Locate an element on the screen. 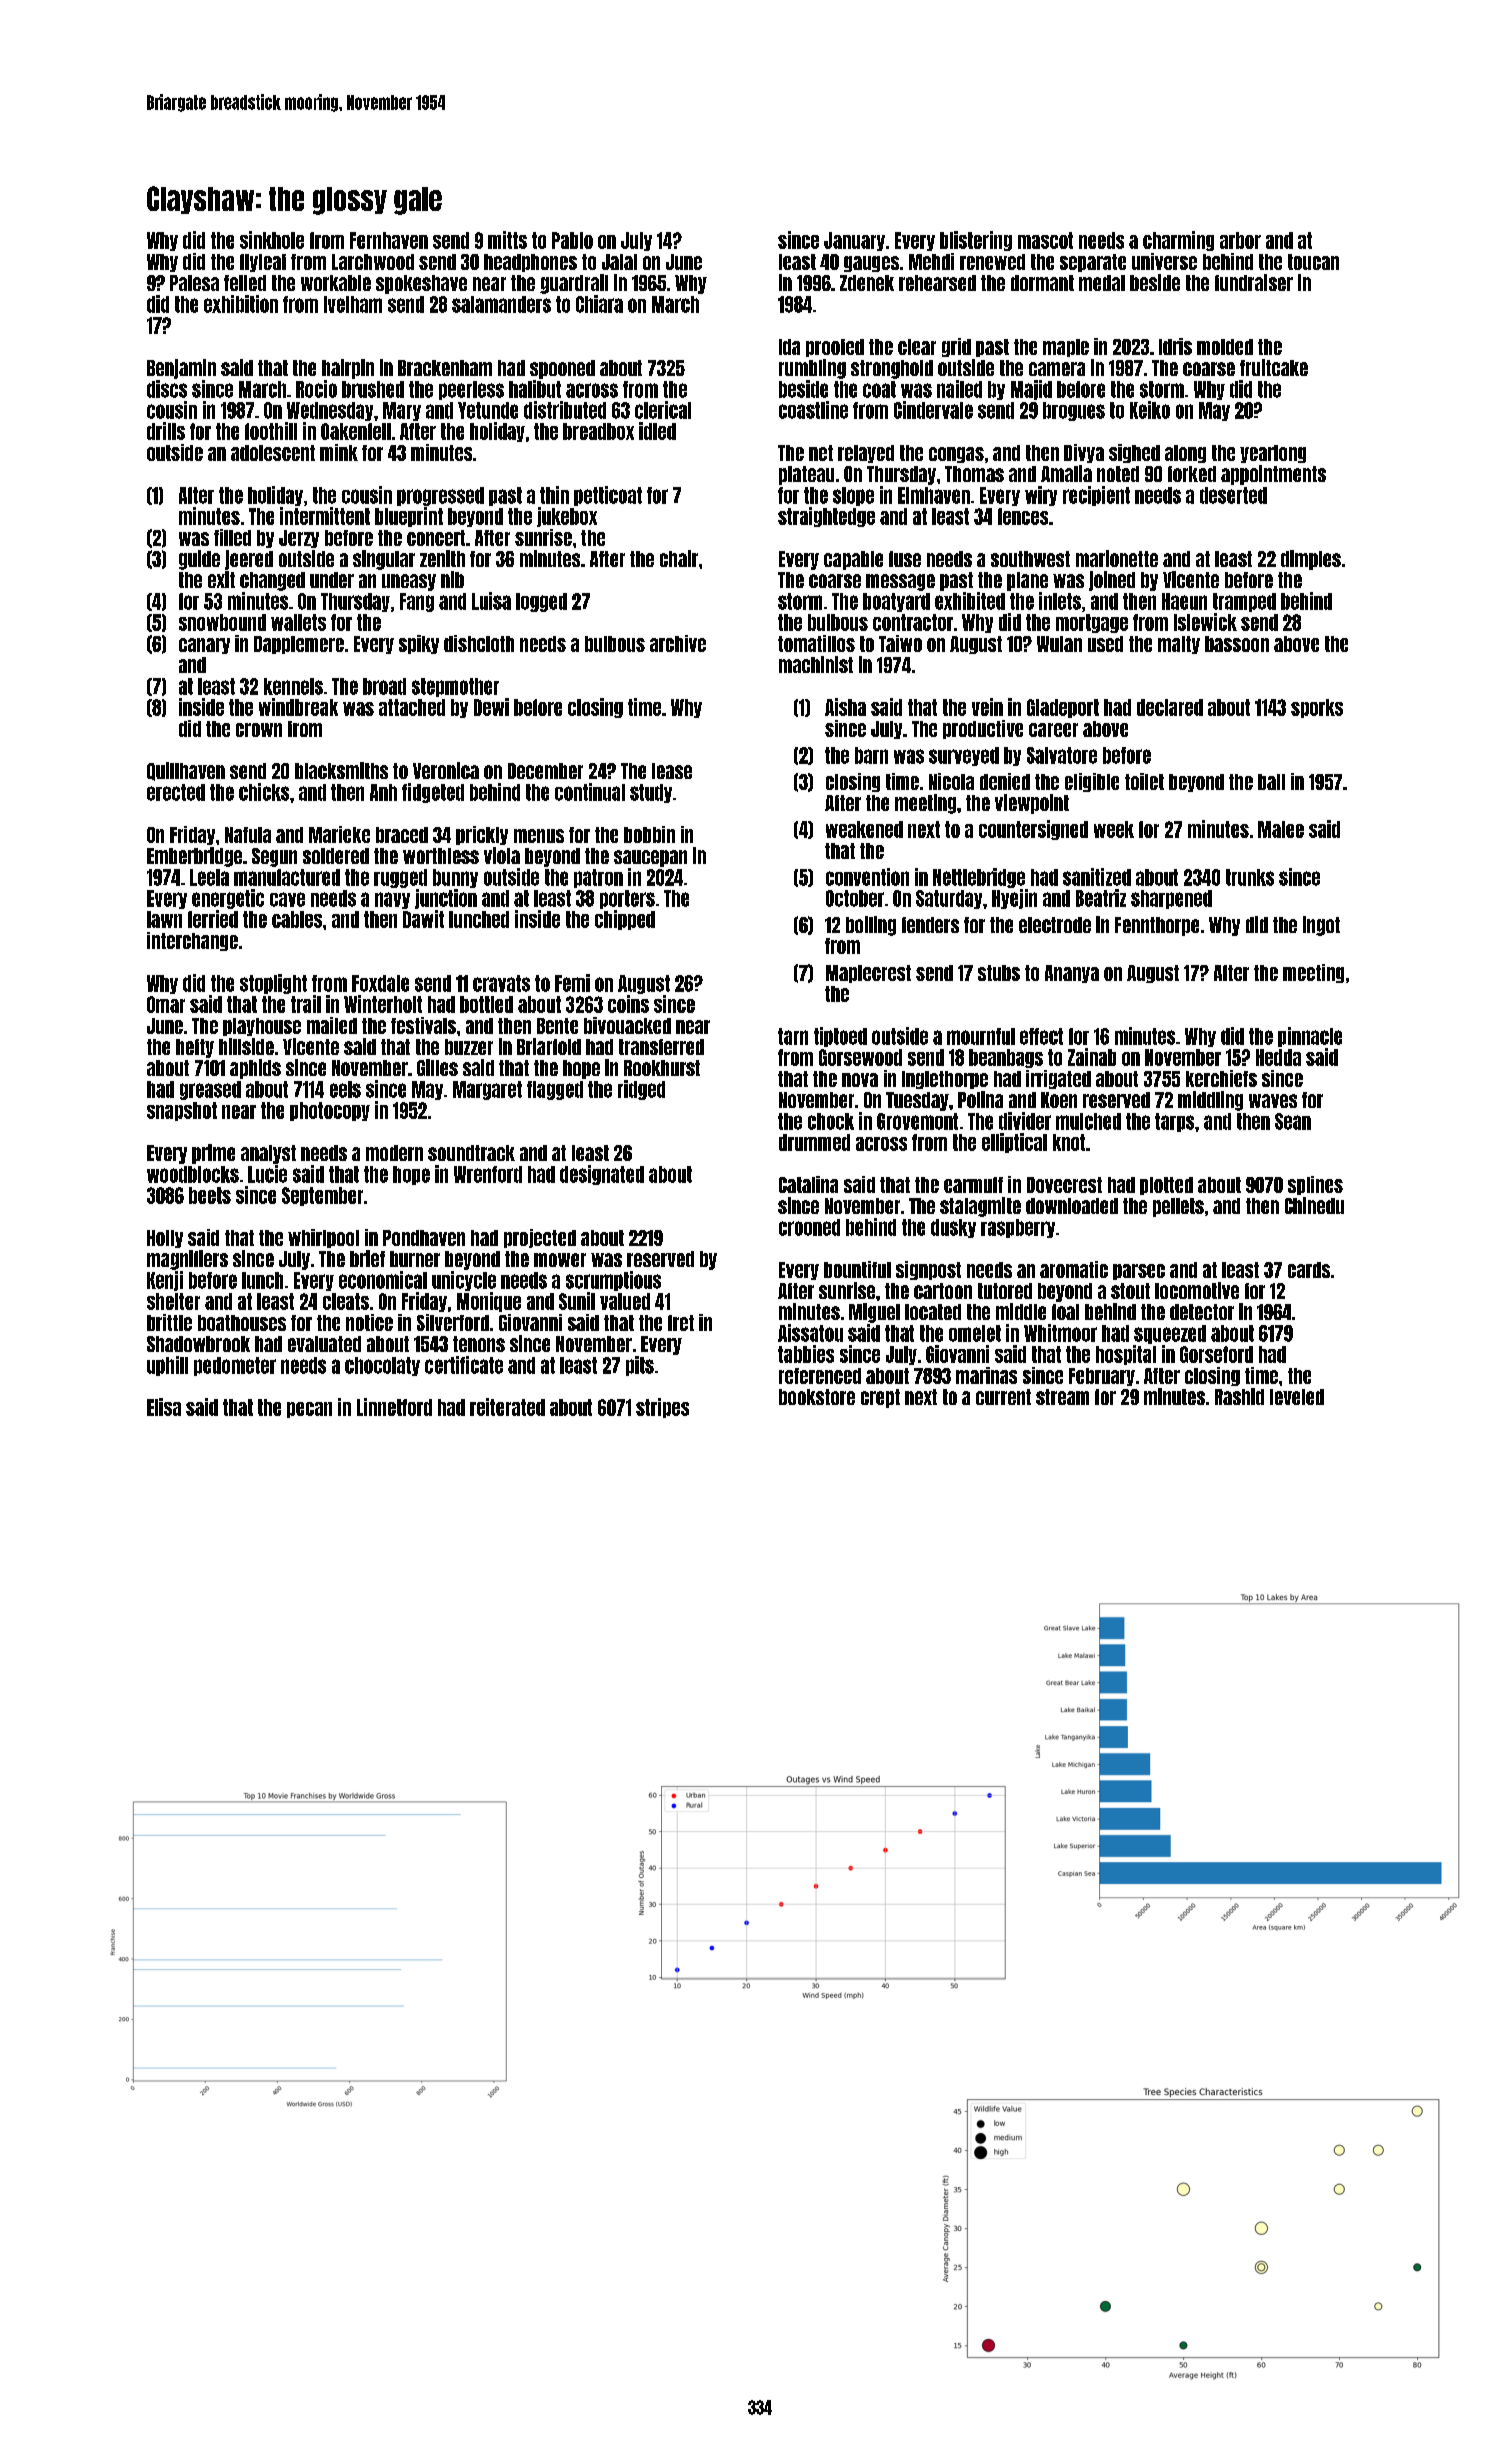 This screenshot has width=1496, height=2464. archive is located at coordinates (678, 643).
